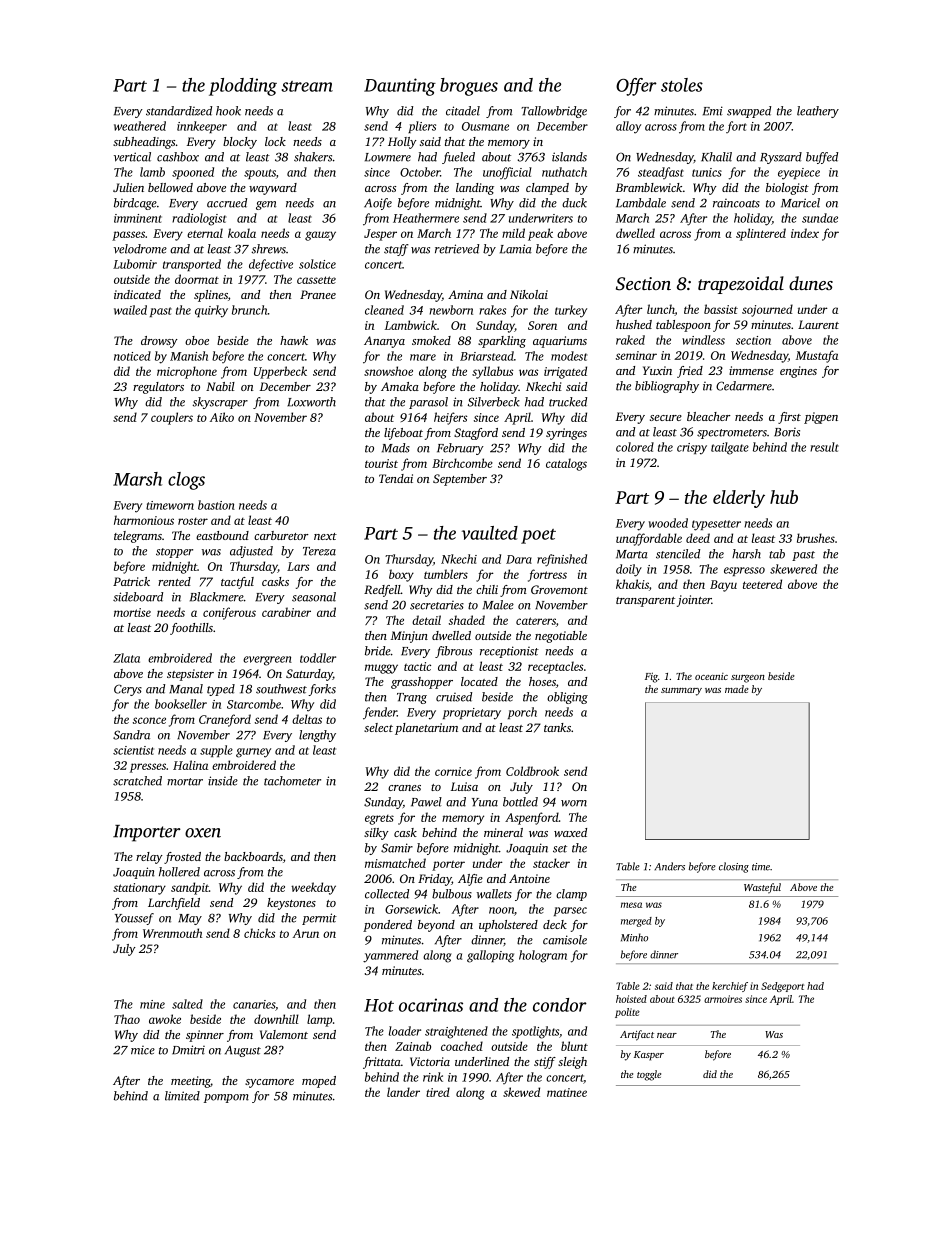 The height and width of the page is (1233, 952). Describe the element at coordinates (782, 987) in the page. I see `Sedgeport` at that location.
